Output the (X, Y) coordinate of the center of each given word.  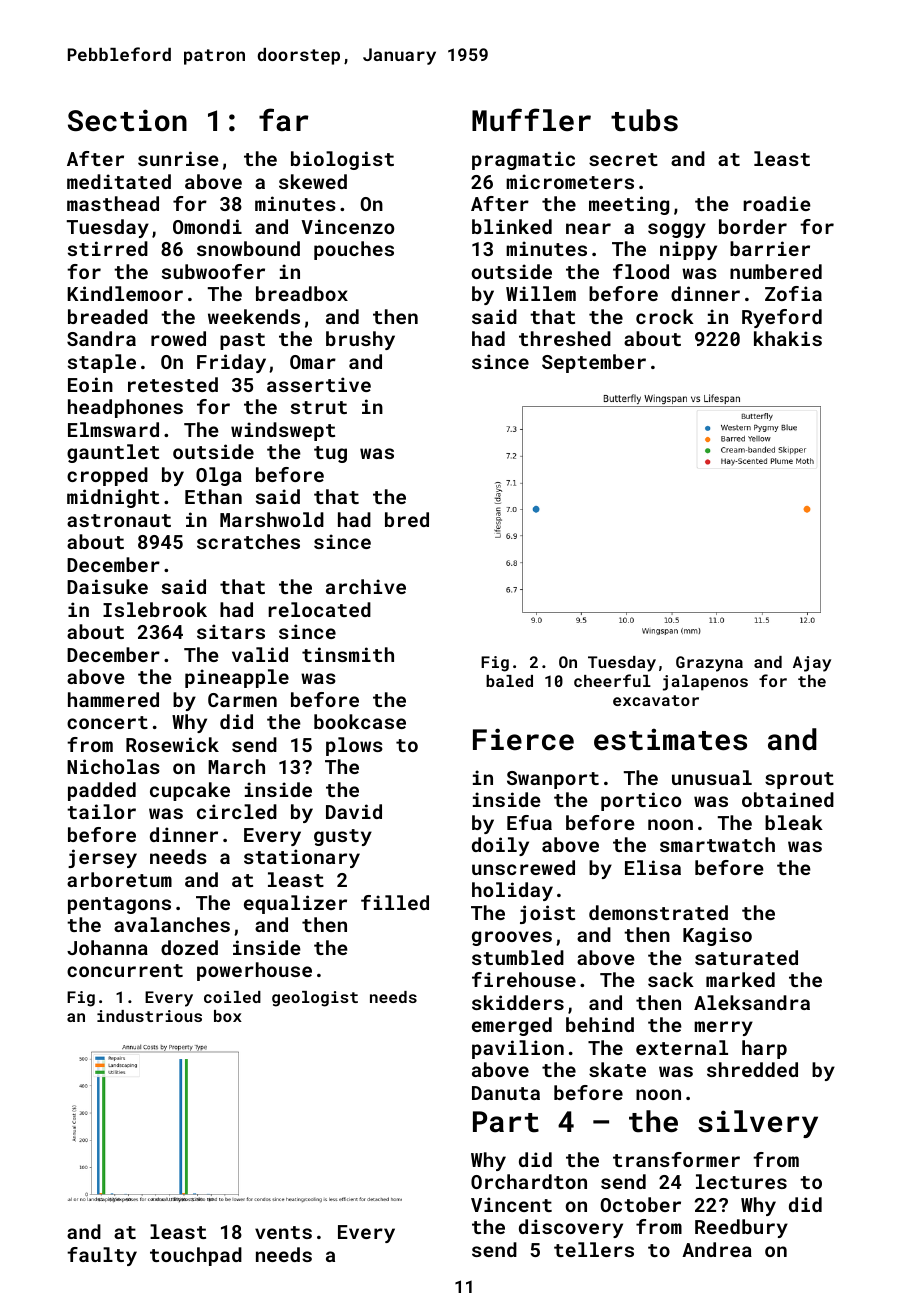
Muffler (531, 120)
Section (127, 120)
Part (506, 1122)
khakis (788, 338)
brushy (360, 340)
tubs (644, 120)
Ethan (213, 496)
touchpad (196, 1256)
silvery (758, 1124)
